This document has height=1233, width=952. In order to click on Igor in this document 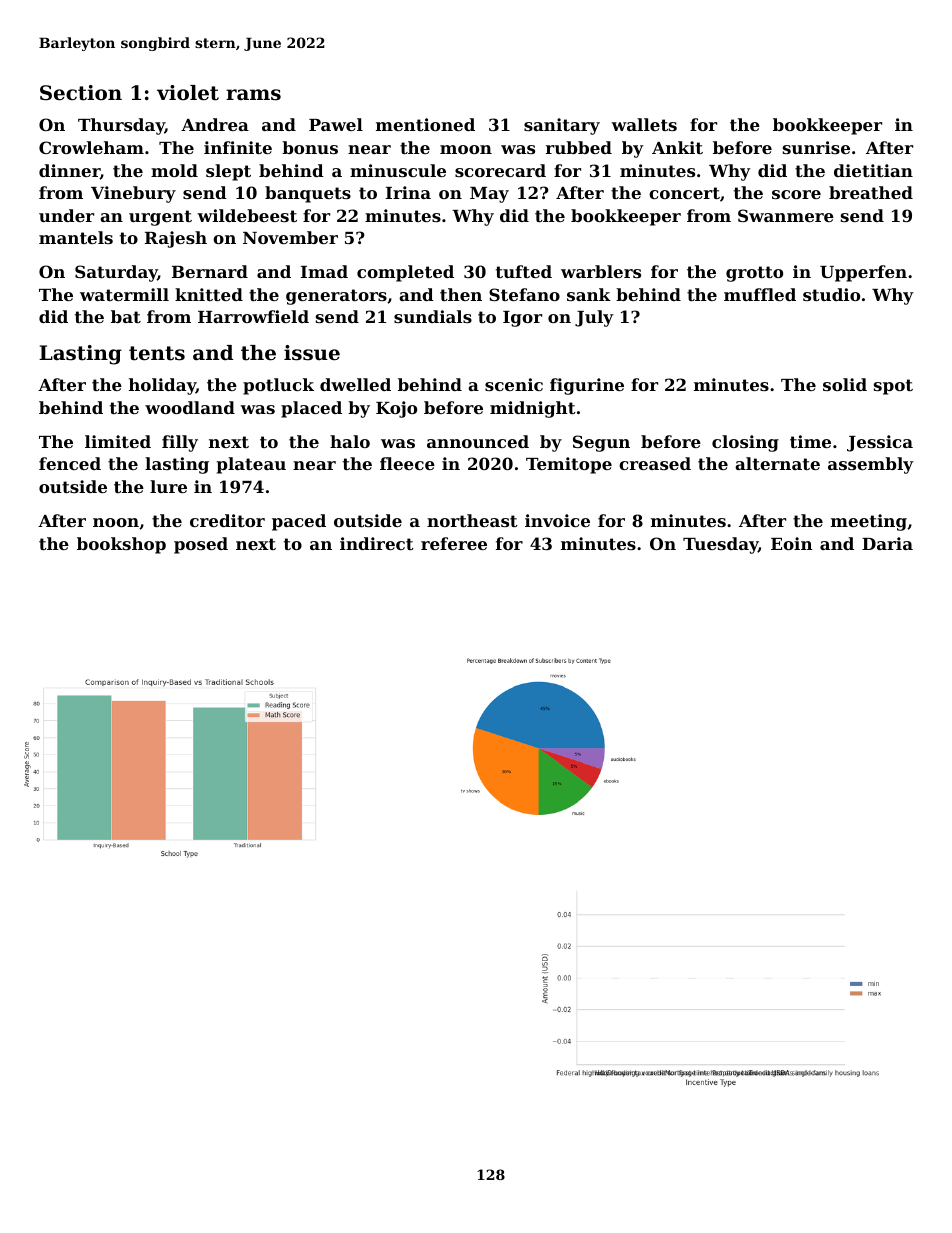, I will do `click(522, 319)`.
